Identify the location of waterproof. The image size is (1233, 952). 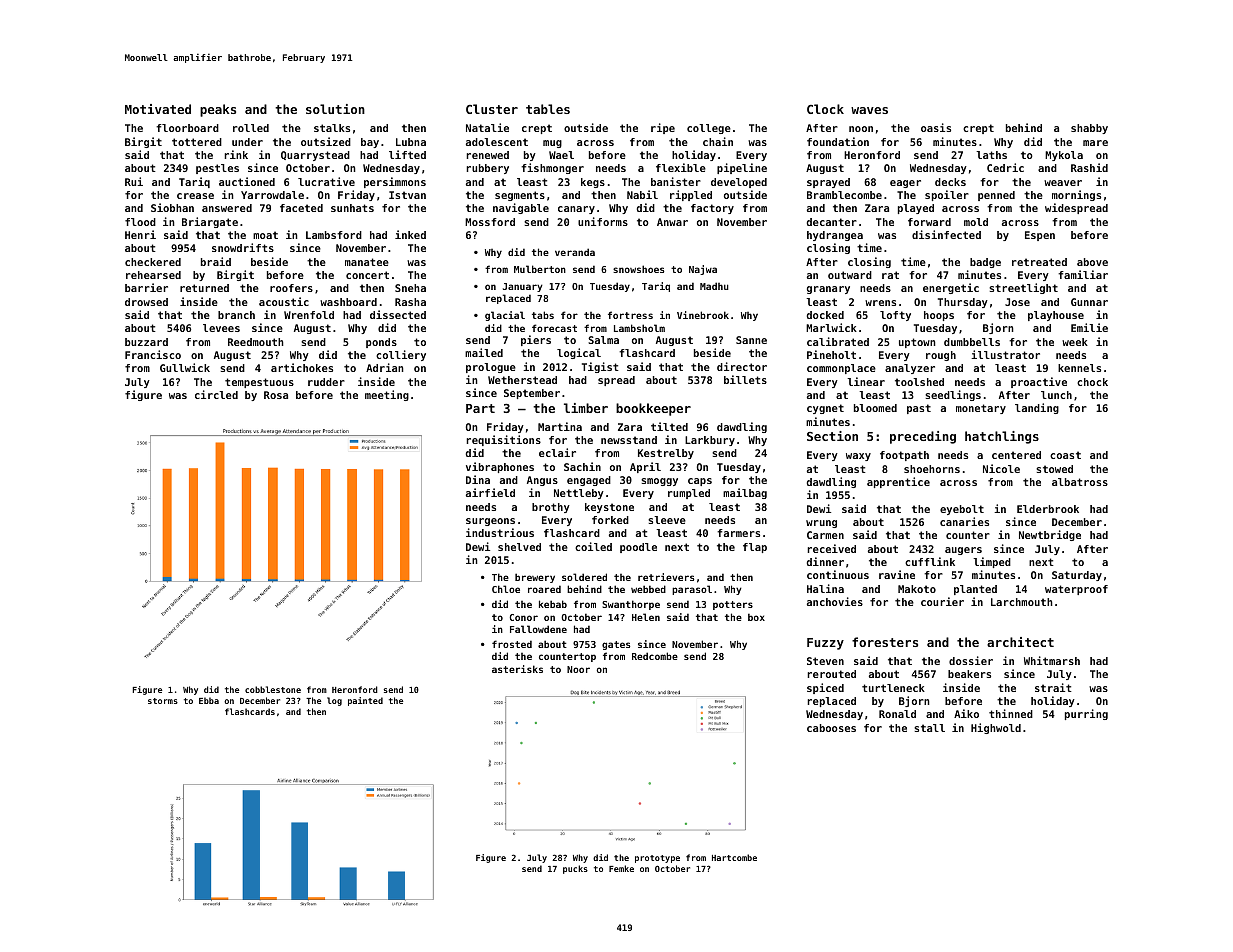
(1076, 590).
